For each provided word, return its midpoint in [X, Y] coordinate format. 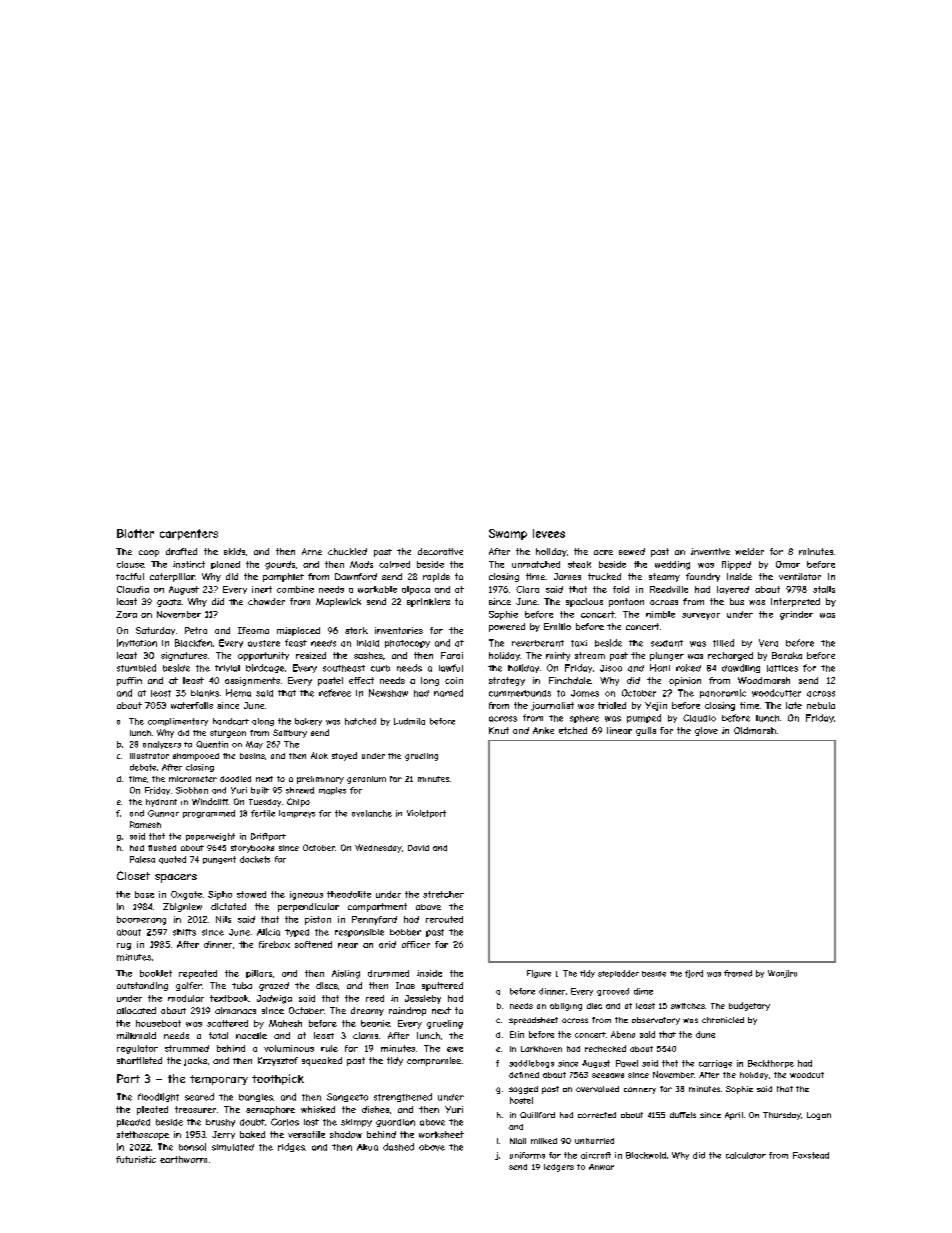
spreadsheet [533, 1021]
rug [124, 946]
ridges [291, 1147]
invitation [137, 643]
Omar [788, 564]
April [734, 1116]
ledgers [559, 1168]
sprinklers [428, 602]
